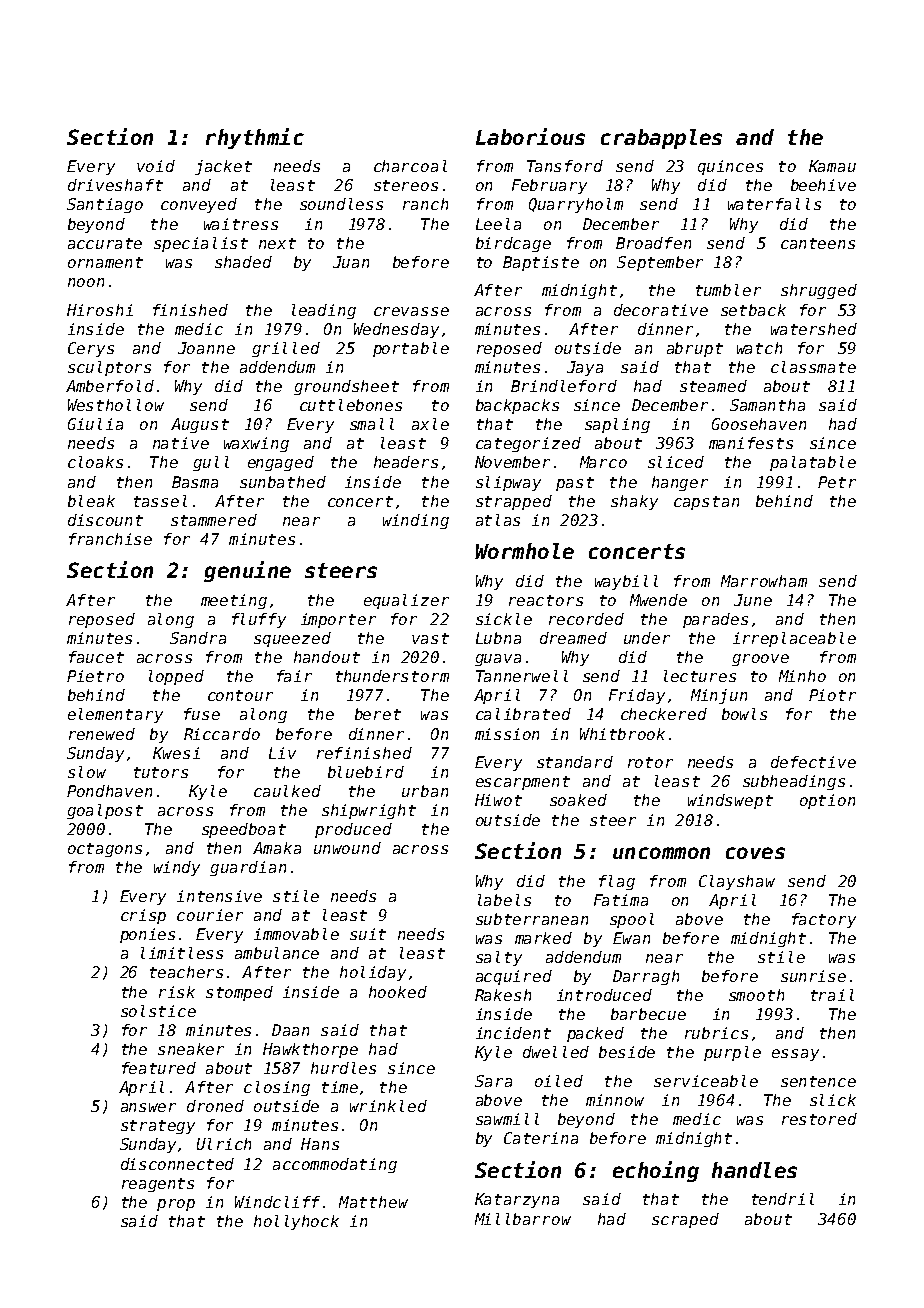 This page has width=924, height=1308. Describe the element at coordinates (286, 349) in the page. I see `grilled` at that location.
